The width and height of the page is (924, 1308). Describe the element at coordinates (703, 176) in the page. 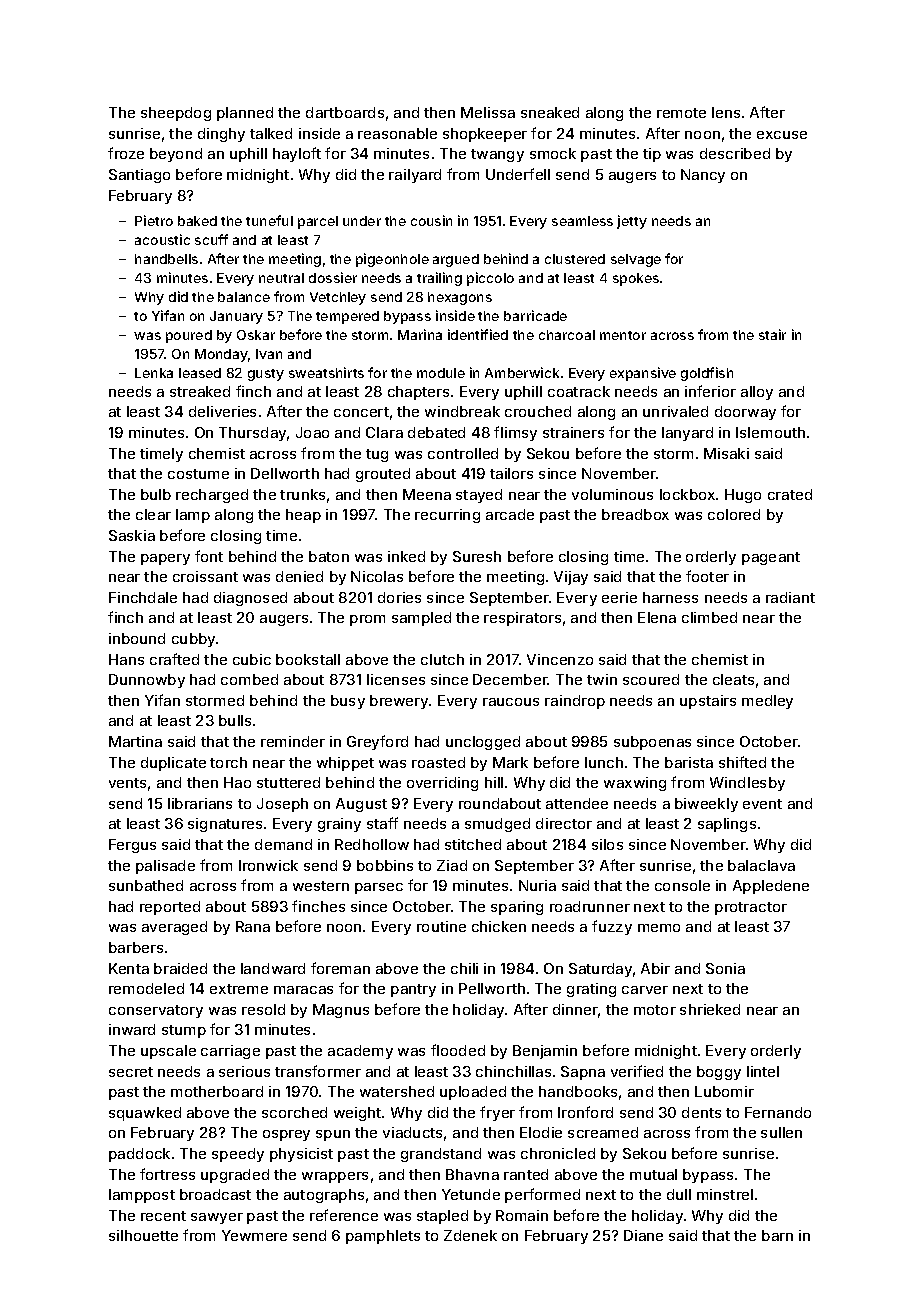

I see `Nancy` at that location.
